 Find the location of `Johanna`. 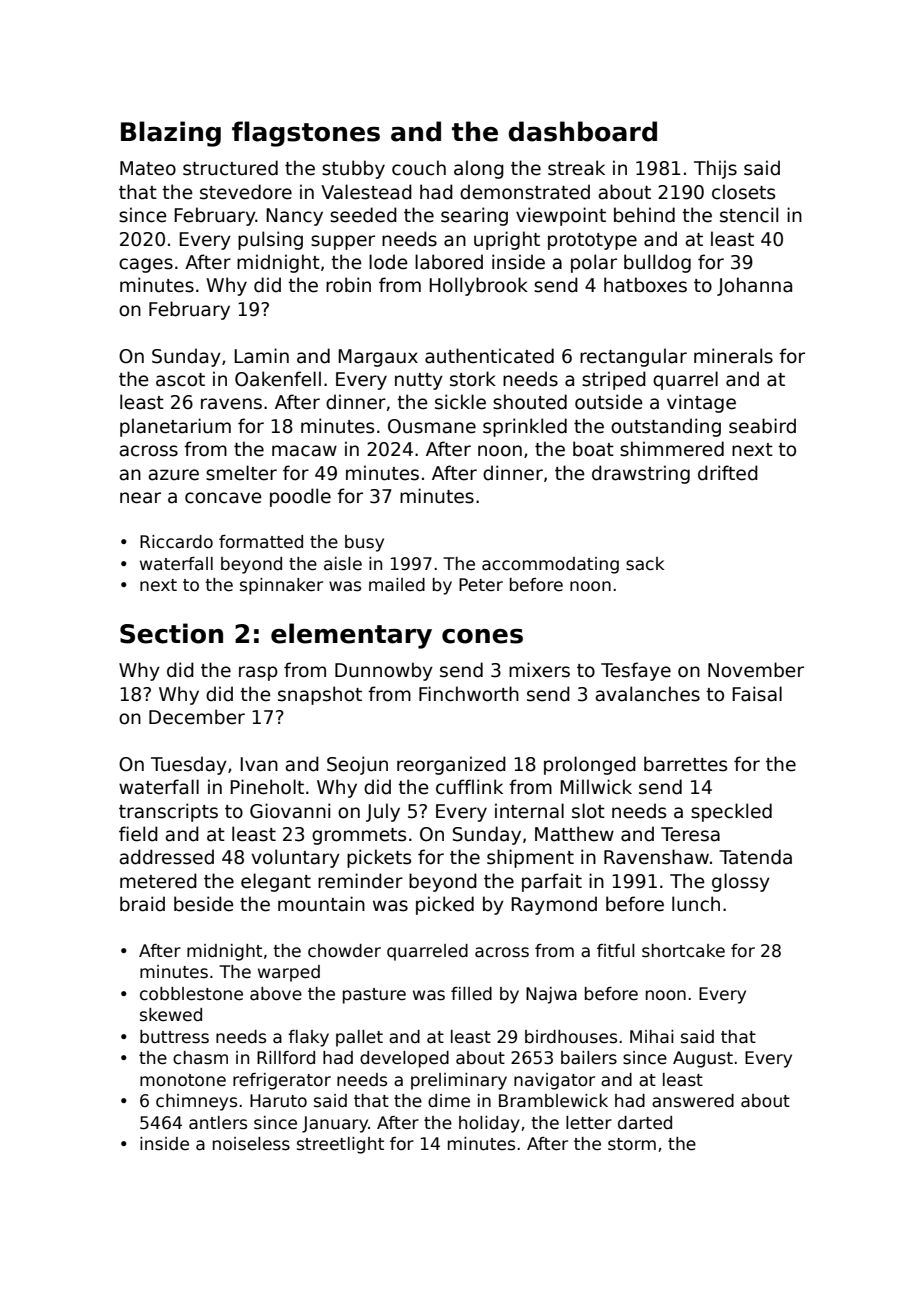

Johanna is located at coordinates (754, 286).
